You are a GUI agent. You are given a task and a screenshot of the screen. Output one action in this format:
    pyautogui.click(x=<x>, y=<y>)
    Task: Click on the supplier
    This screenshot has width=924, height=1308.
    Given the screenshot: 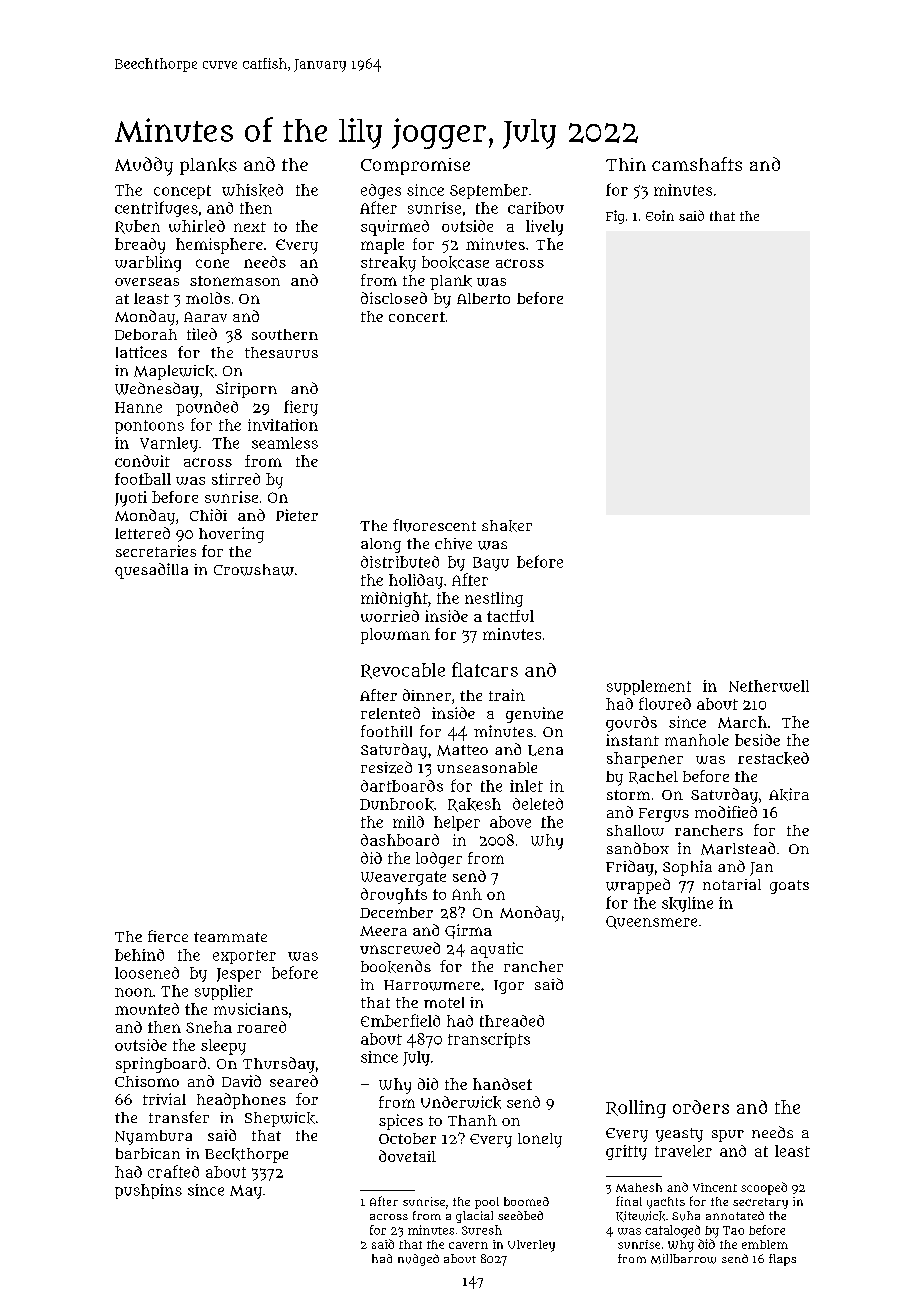 What is the action you would take?
    pyautogui.click(x=224, y=992)
